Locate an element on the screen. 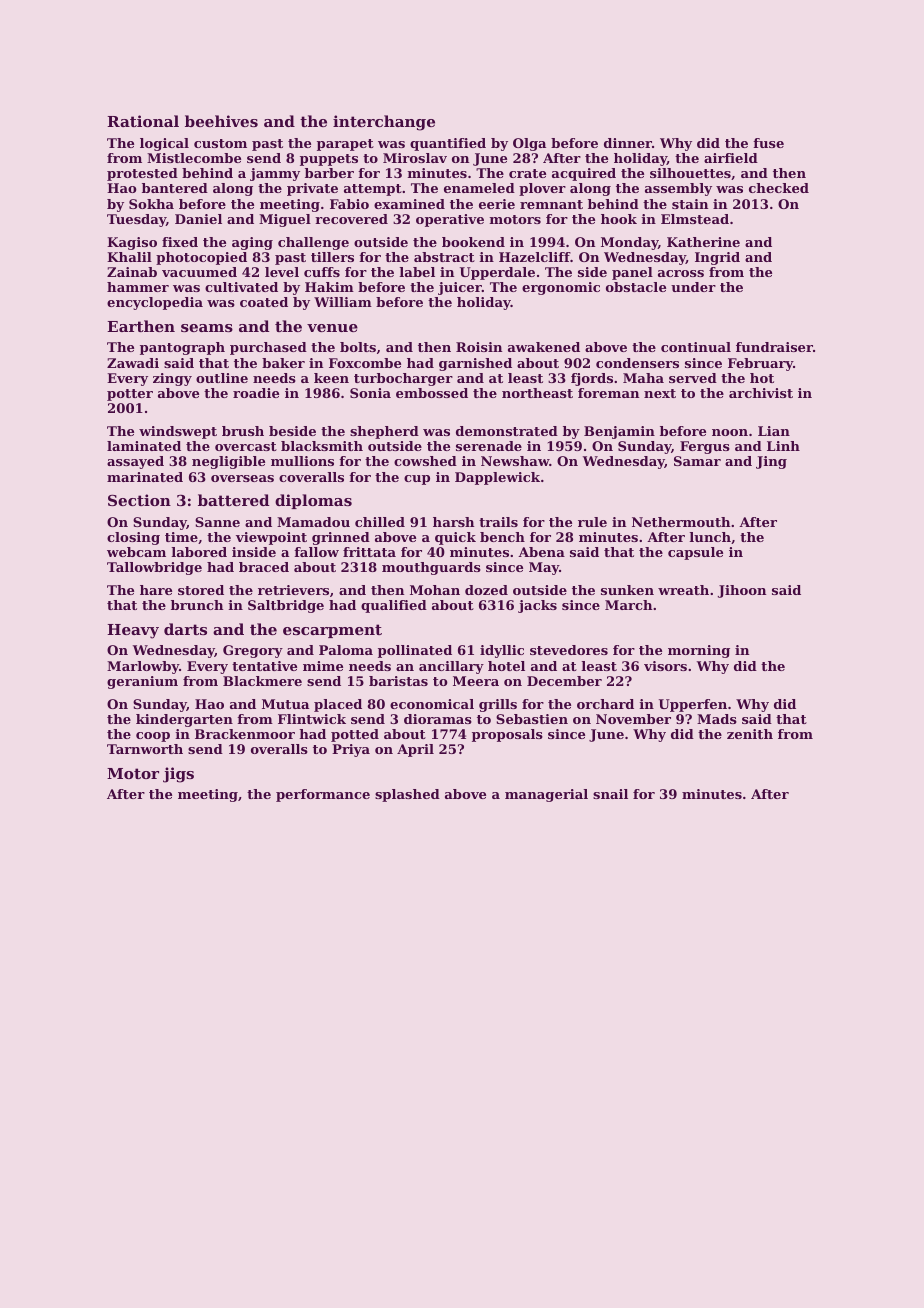 The width and height of the screenshot is (924, 1308). parapet is located at coordinates (345, 145).
